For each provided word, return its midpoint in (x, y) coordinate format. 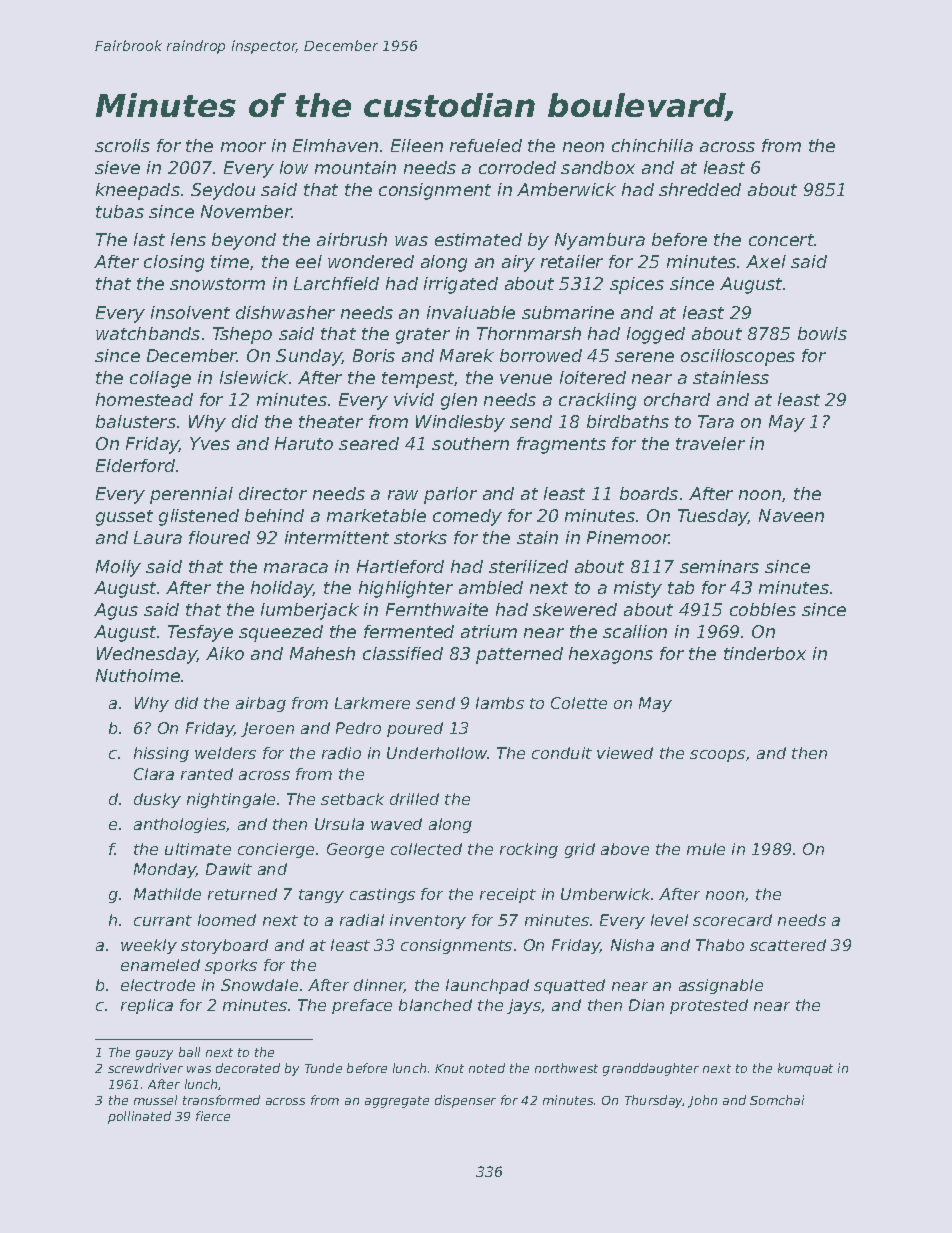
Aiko (225, 653)
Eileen (417, 145)
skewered (575, 609)
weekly (149, 946)
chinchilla (652, 145)
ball (189, 1052)
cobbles (763, 609)
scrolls (122, 145)
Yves (210, 443)
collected (426, 849)
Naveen (791, 515)
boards (649, 493)
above (625, 849)
